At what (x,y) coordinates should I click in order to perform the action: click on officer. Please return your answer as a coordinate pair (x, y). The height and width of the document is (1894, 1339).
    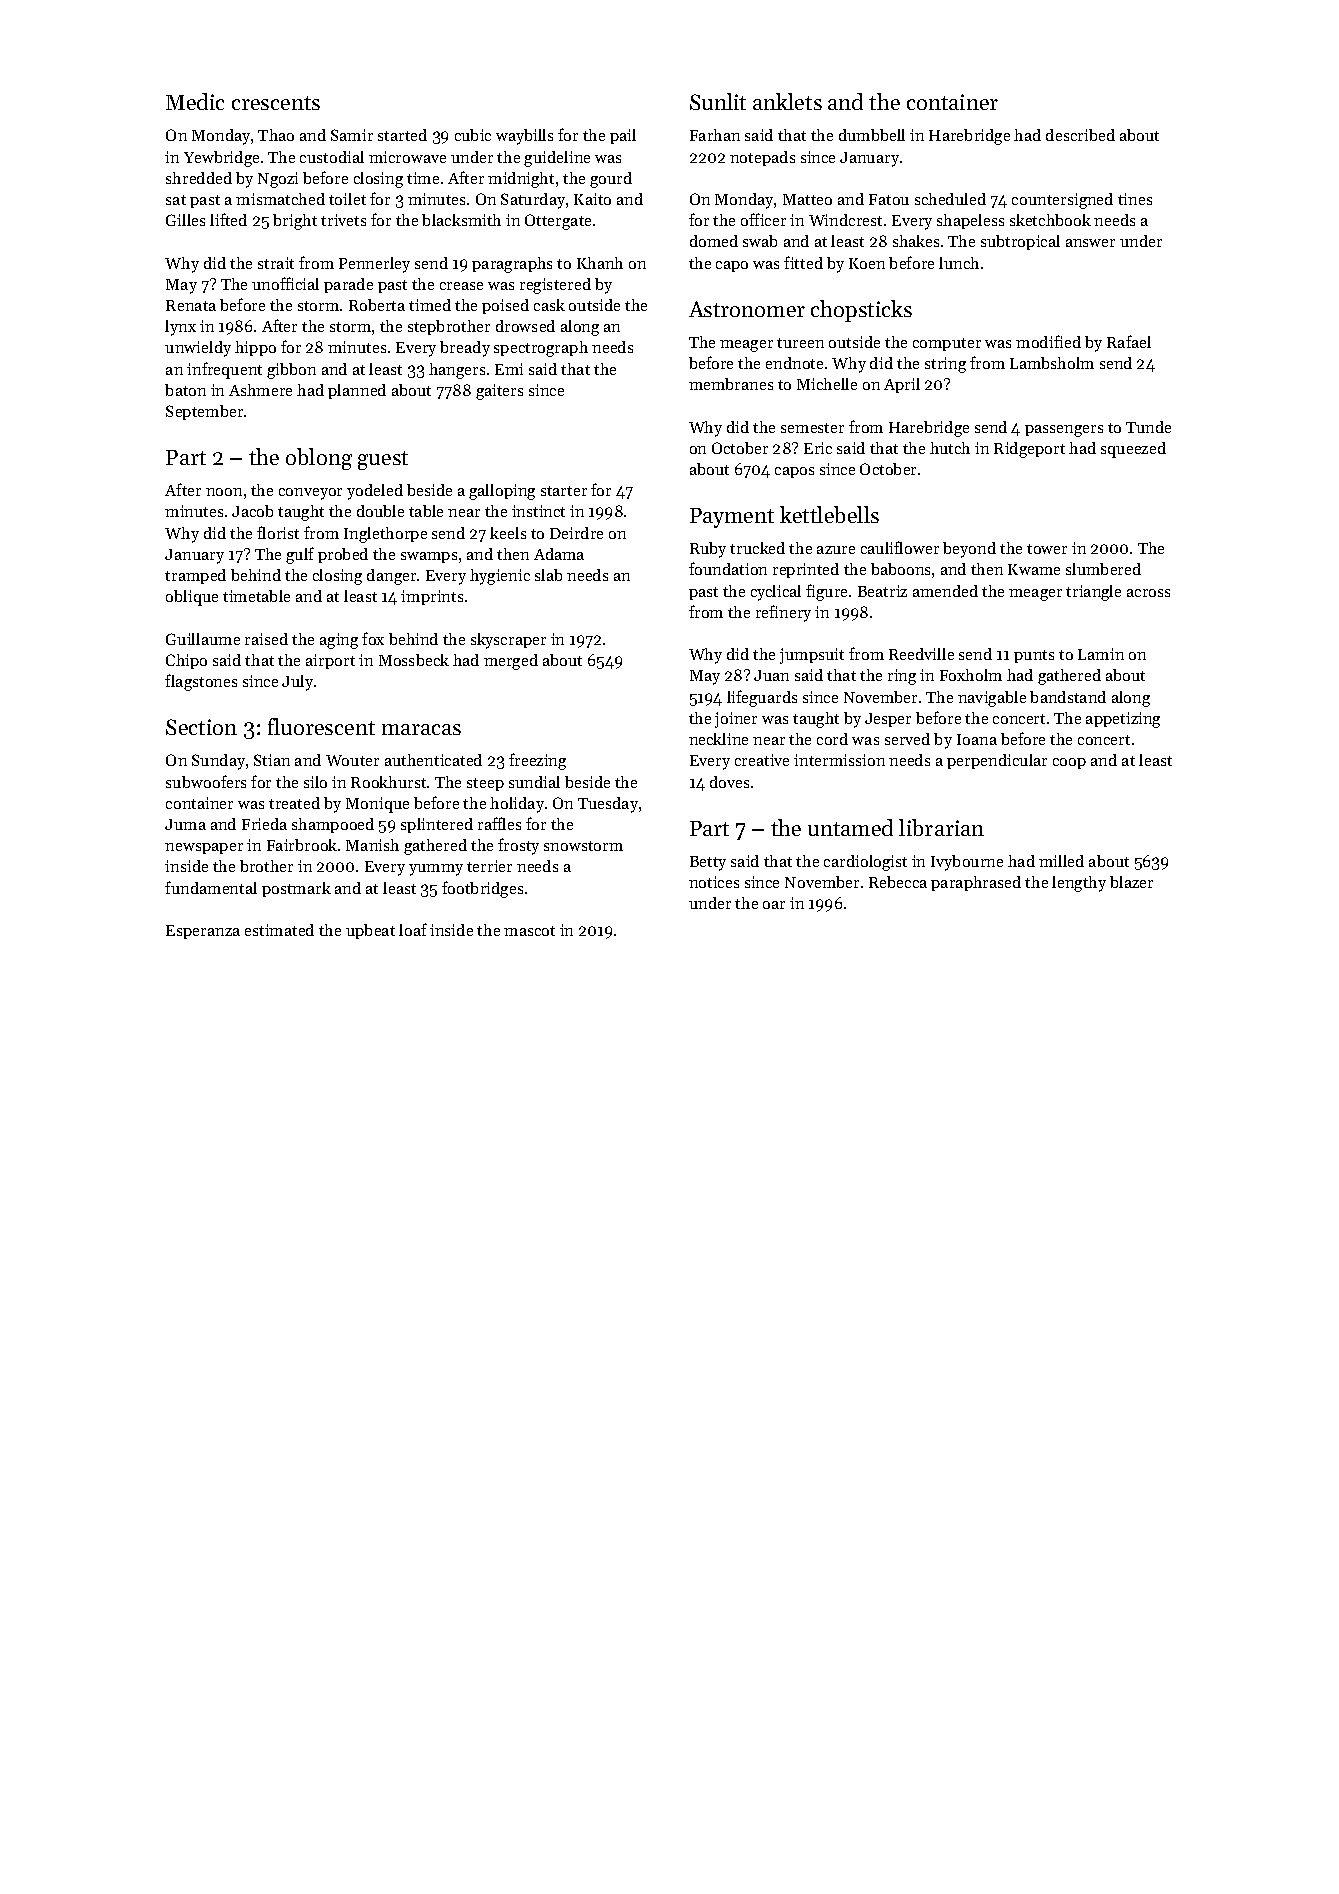
    Looking at the image, I should click on (763, 219).
